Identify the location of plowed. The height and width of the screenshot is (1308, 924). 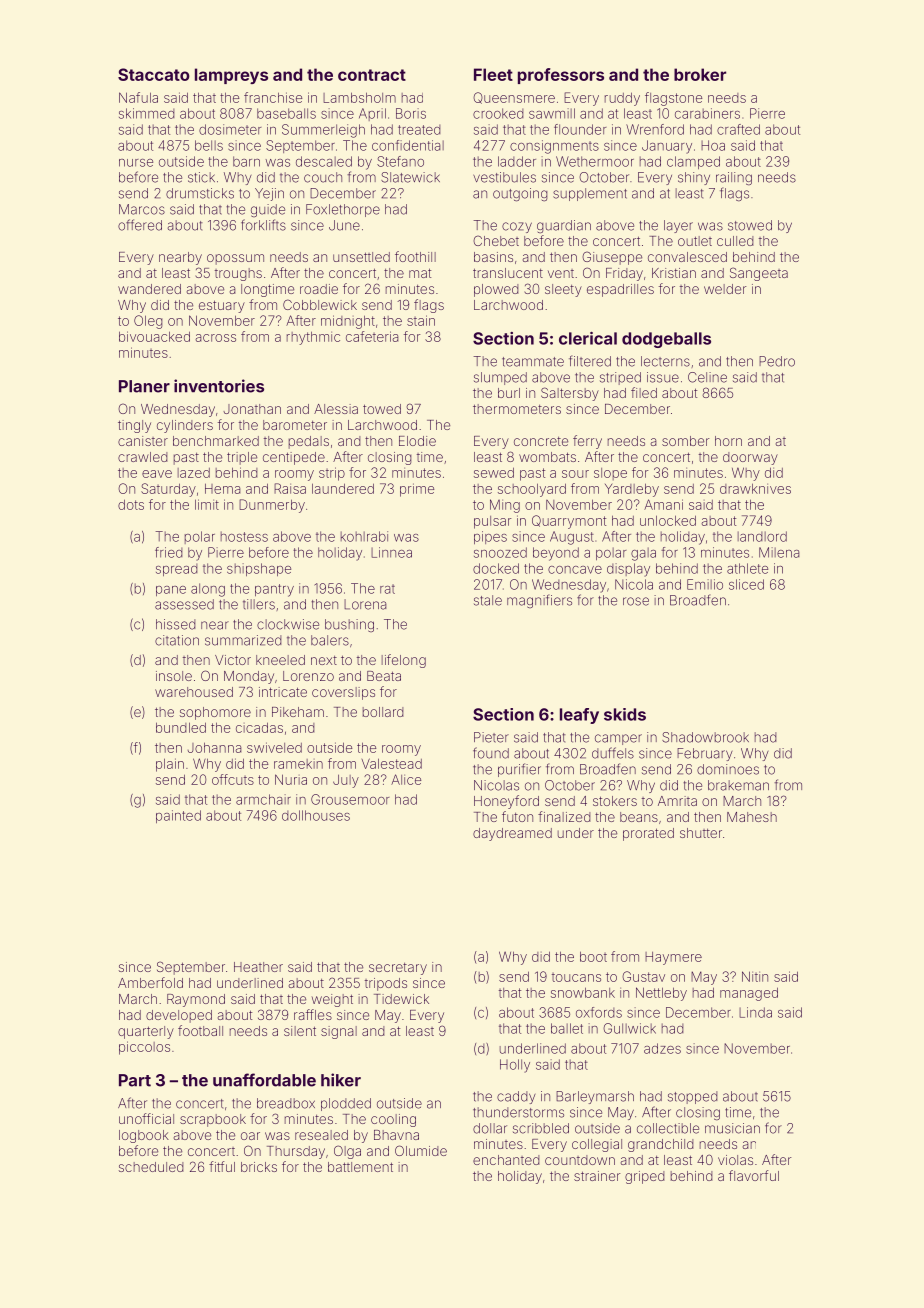
(496, 290).
